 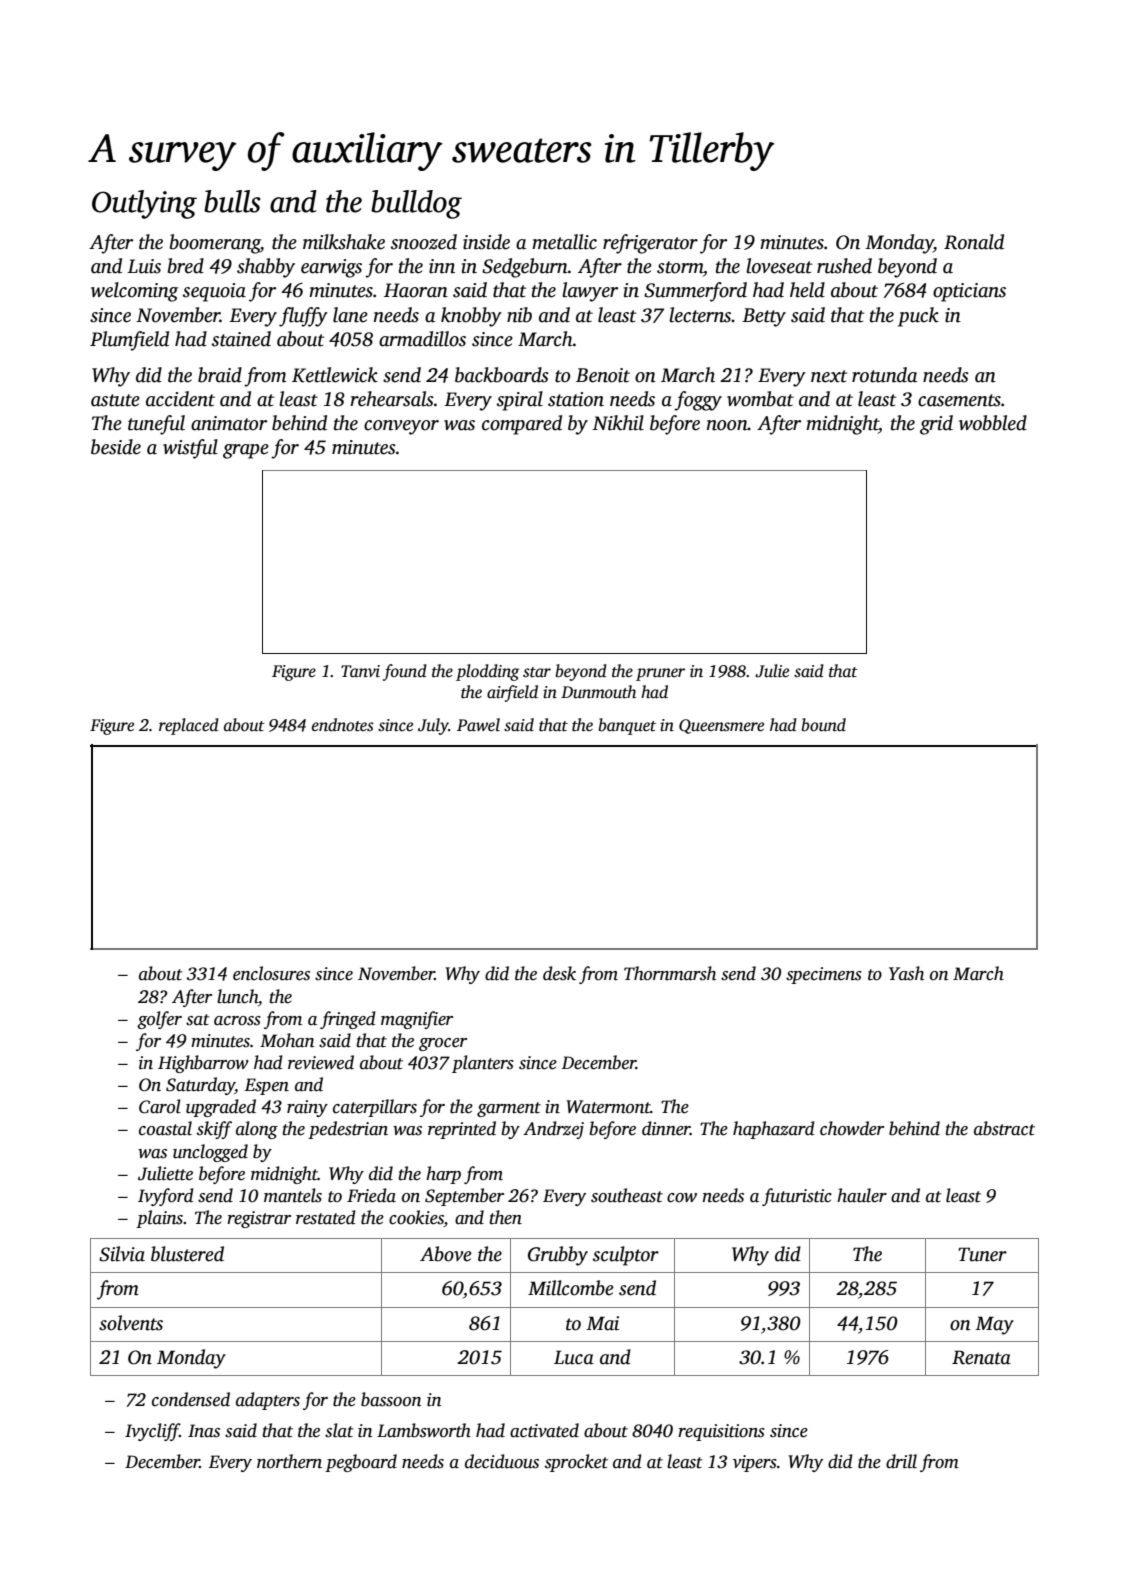 I want to click on adapters, so click(x=268, y=1401).
